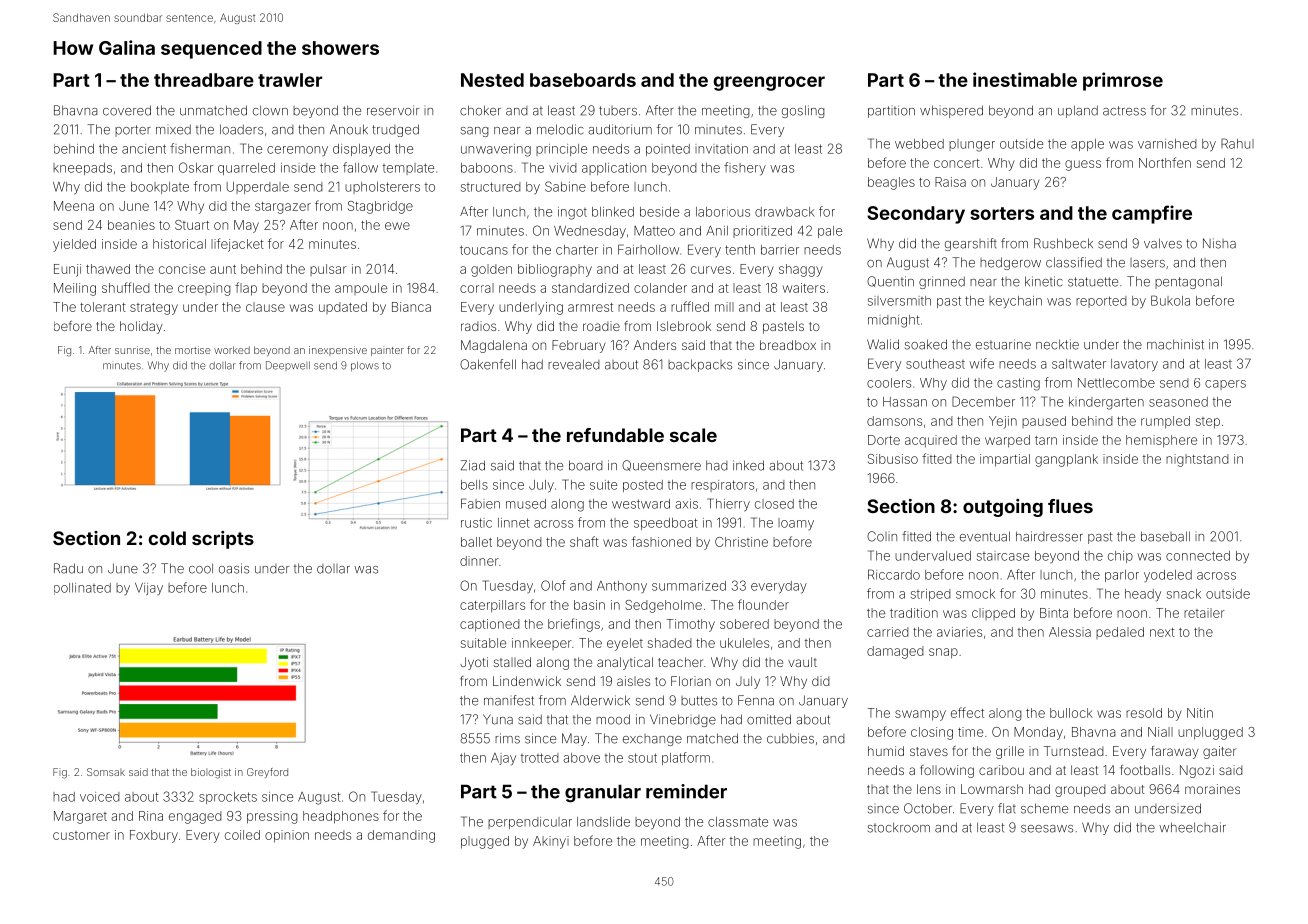  Describe the element at coordinates (603, 822) in the screenshot. I see `landslide` at that location.
